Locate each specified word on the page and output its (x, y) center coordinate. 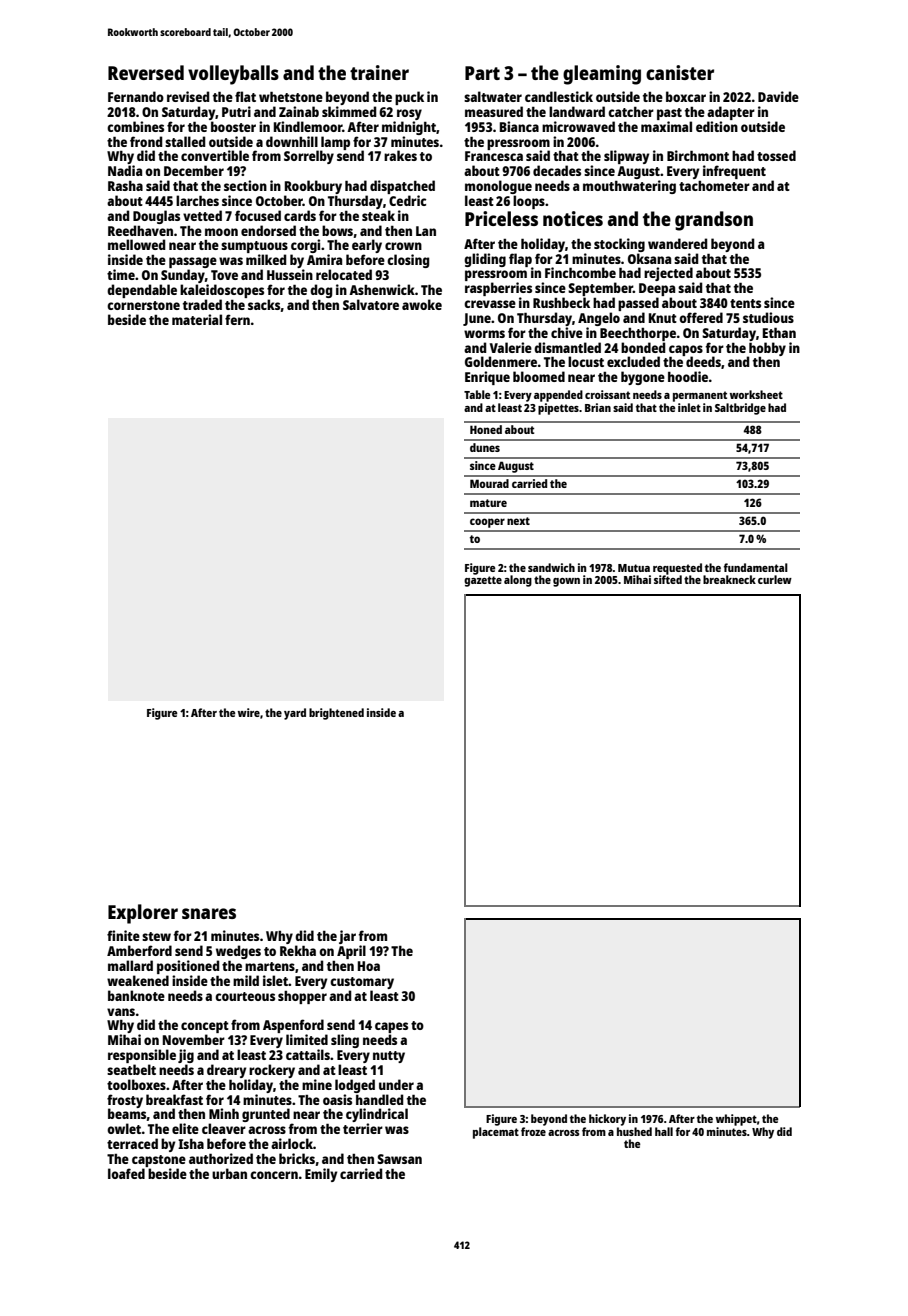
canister (680, 72)
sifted (668, 579)
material (197, 319)
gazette (483, 581)
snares (209, 913)
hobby (767, 349)
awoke (422, 304)
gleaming (602, 75)
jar (347, 937)
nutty (389, 1057)
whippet (736, 1120)
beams (127, 1114)
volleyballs (233, 75)
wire (249, 712)
